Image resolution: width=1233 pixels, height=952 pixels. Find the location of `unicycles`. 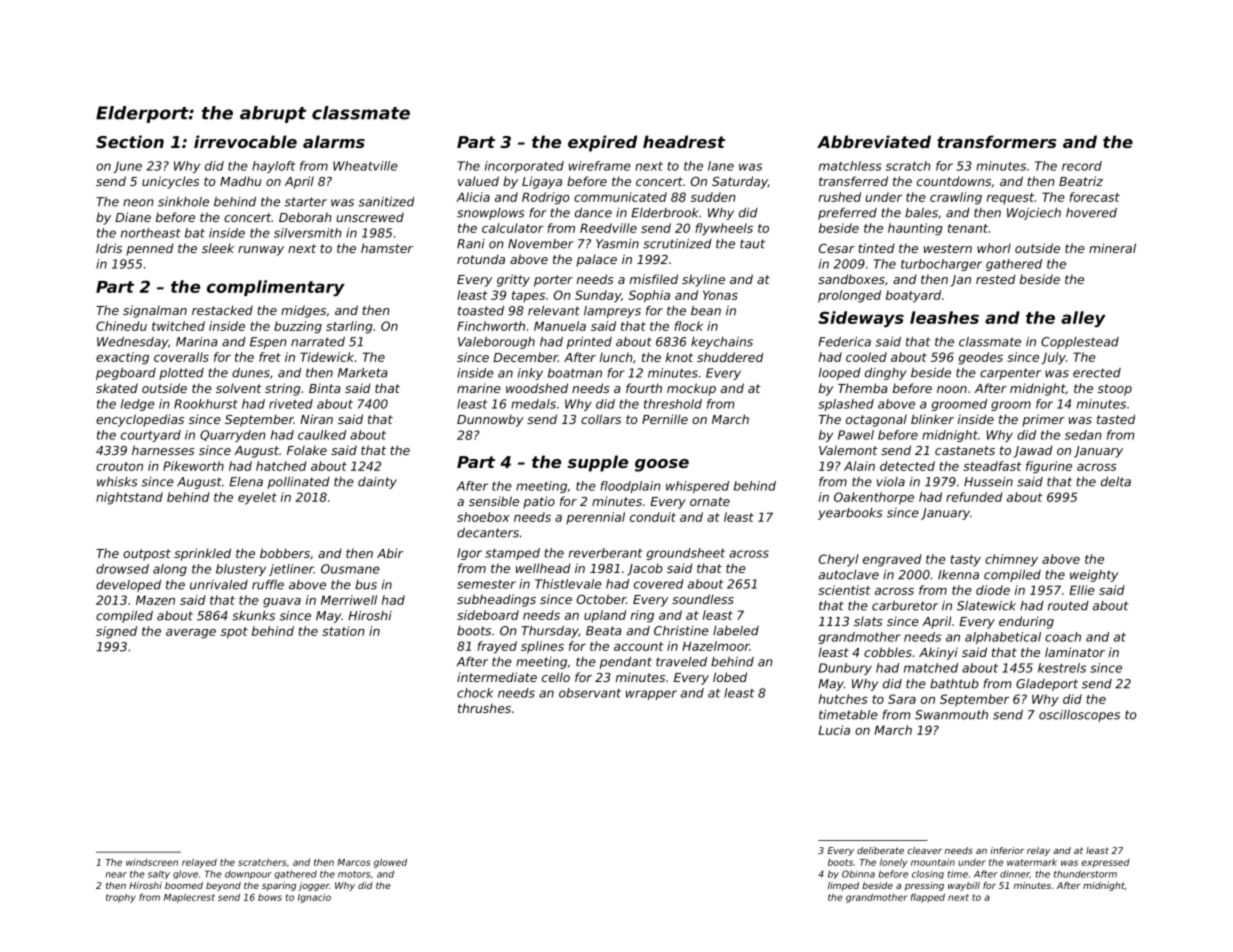

unicycles is located at coordinates (170, 182).
